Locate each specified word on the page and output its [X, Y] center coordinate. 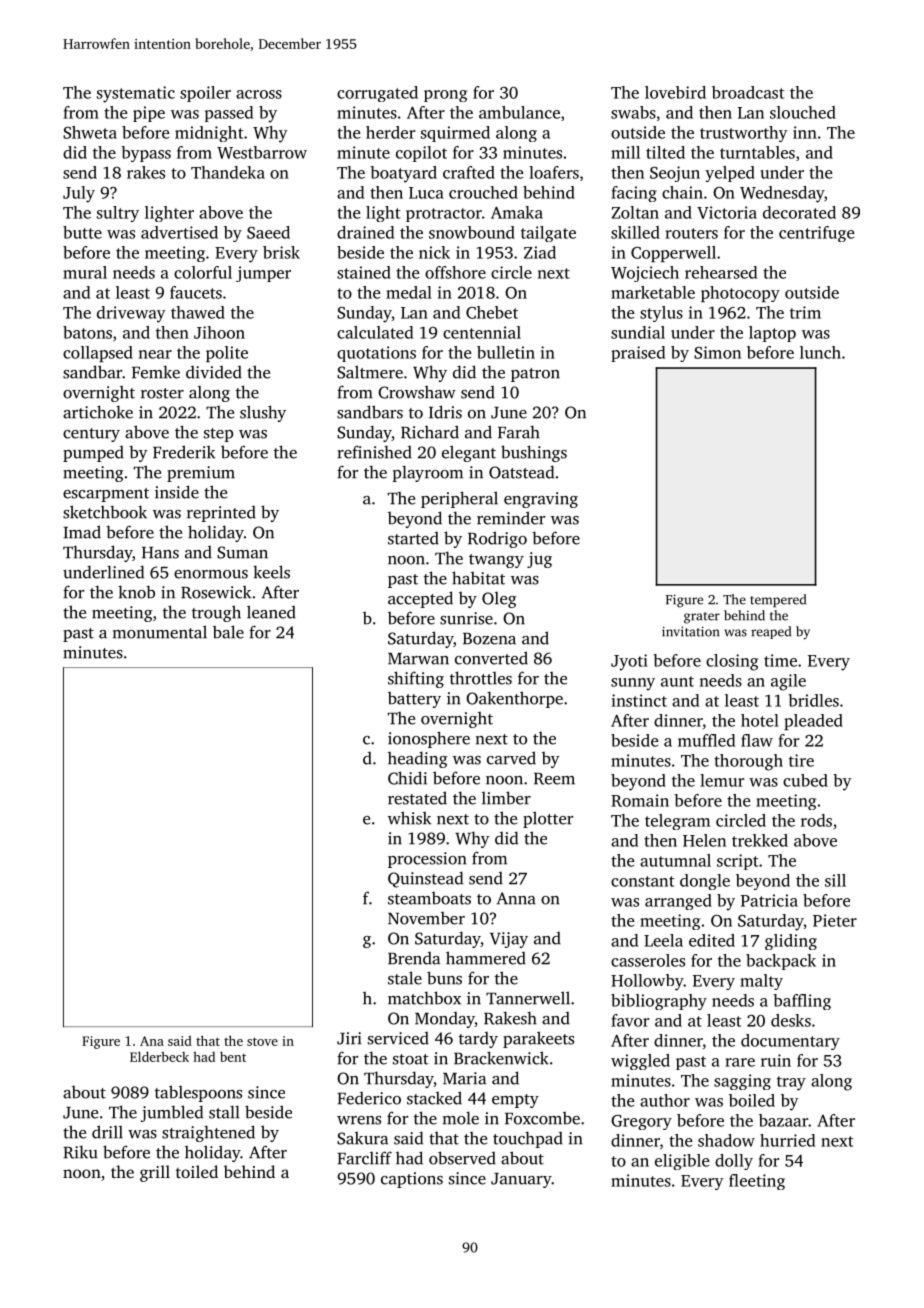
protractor [444, 215]
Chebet [492, 312]
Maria [464, 1078]
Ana [152, 1041]
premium [201, 474]
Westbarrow [262, 152]
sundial [638, 332]
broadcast [748, 92]
